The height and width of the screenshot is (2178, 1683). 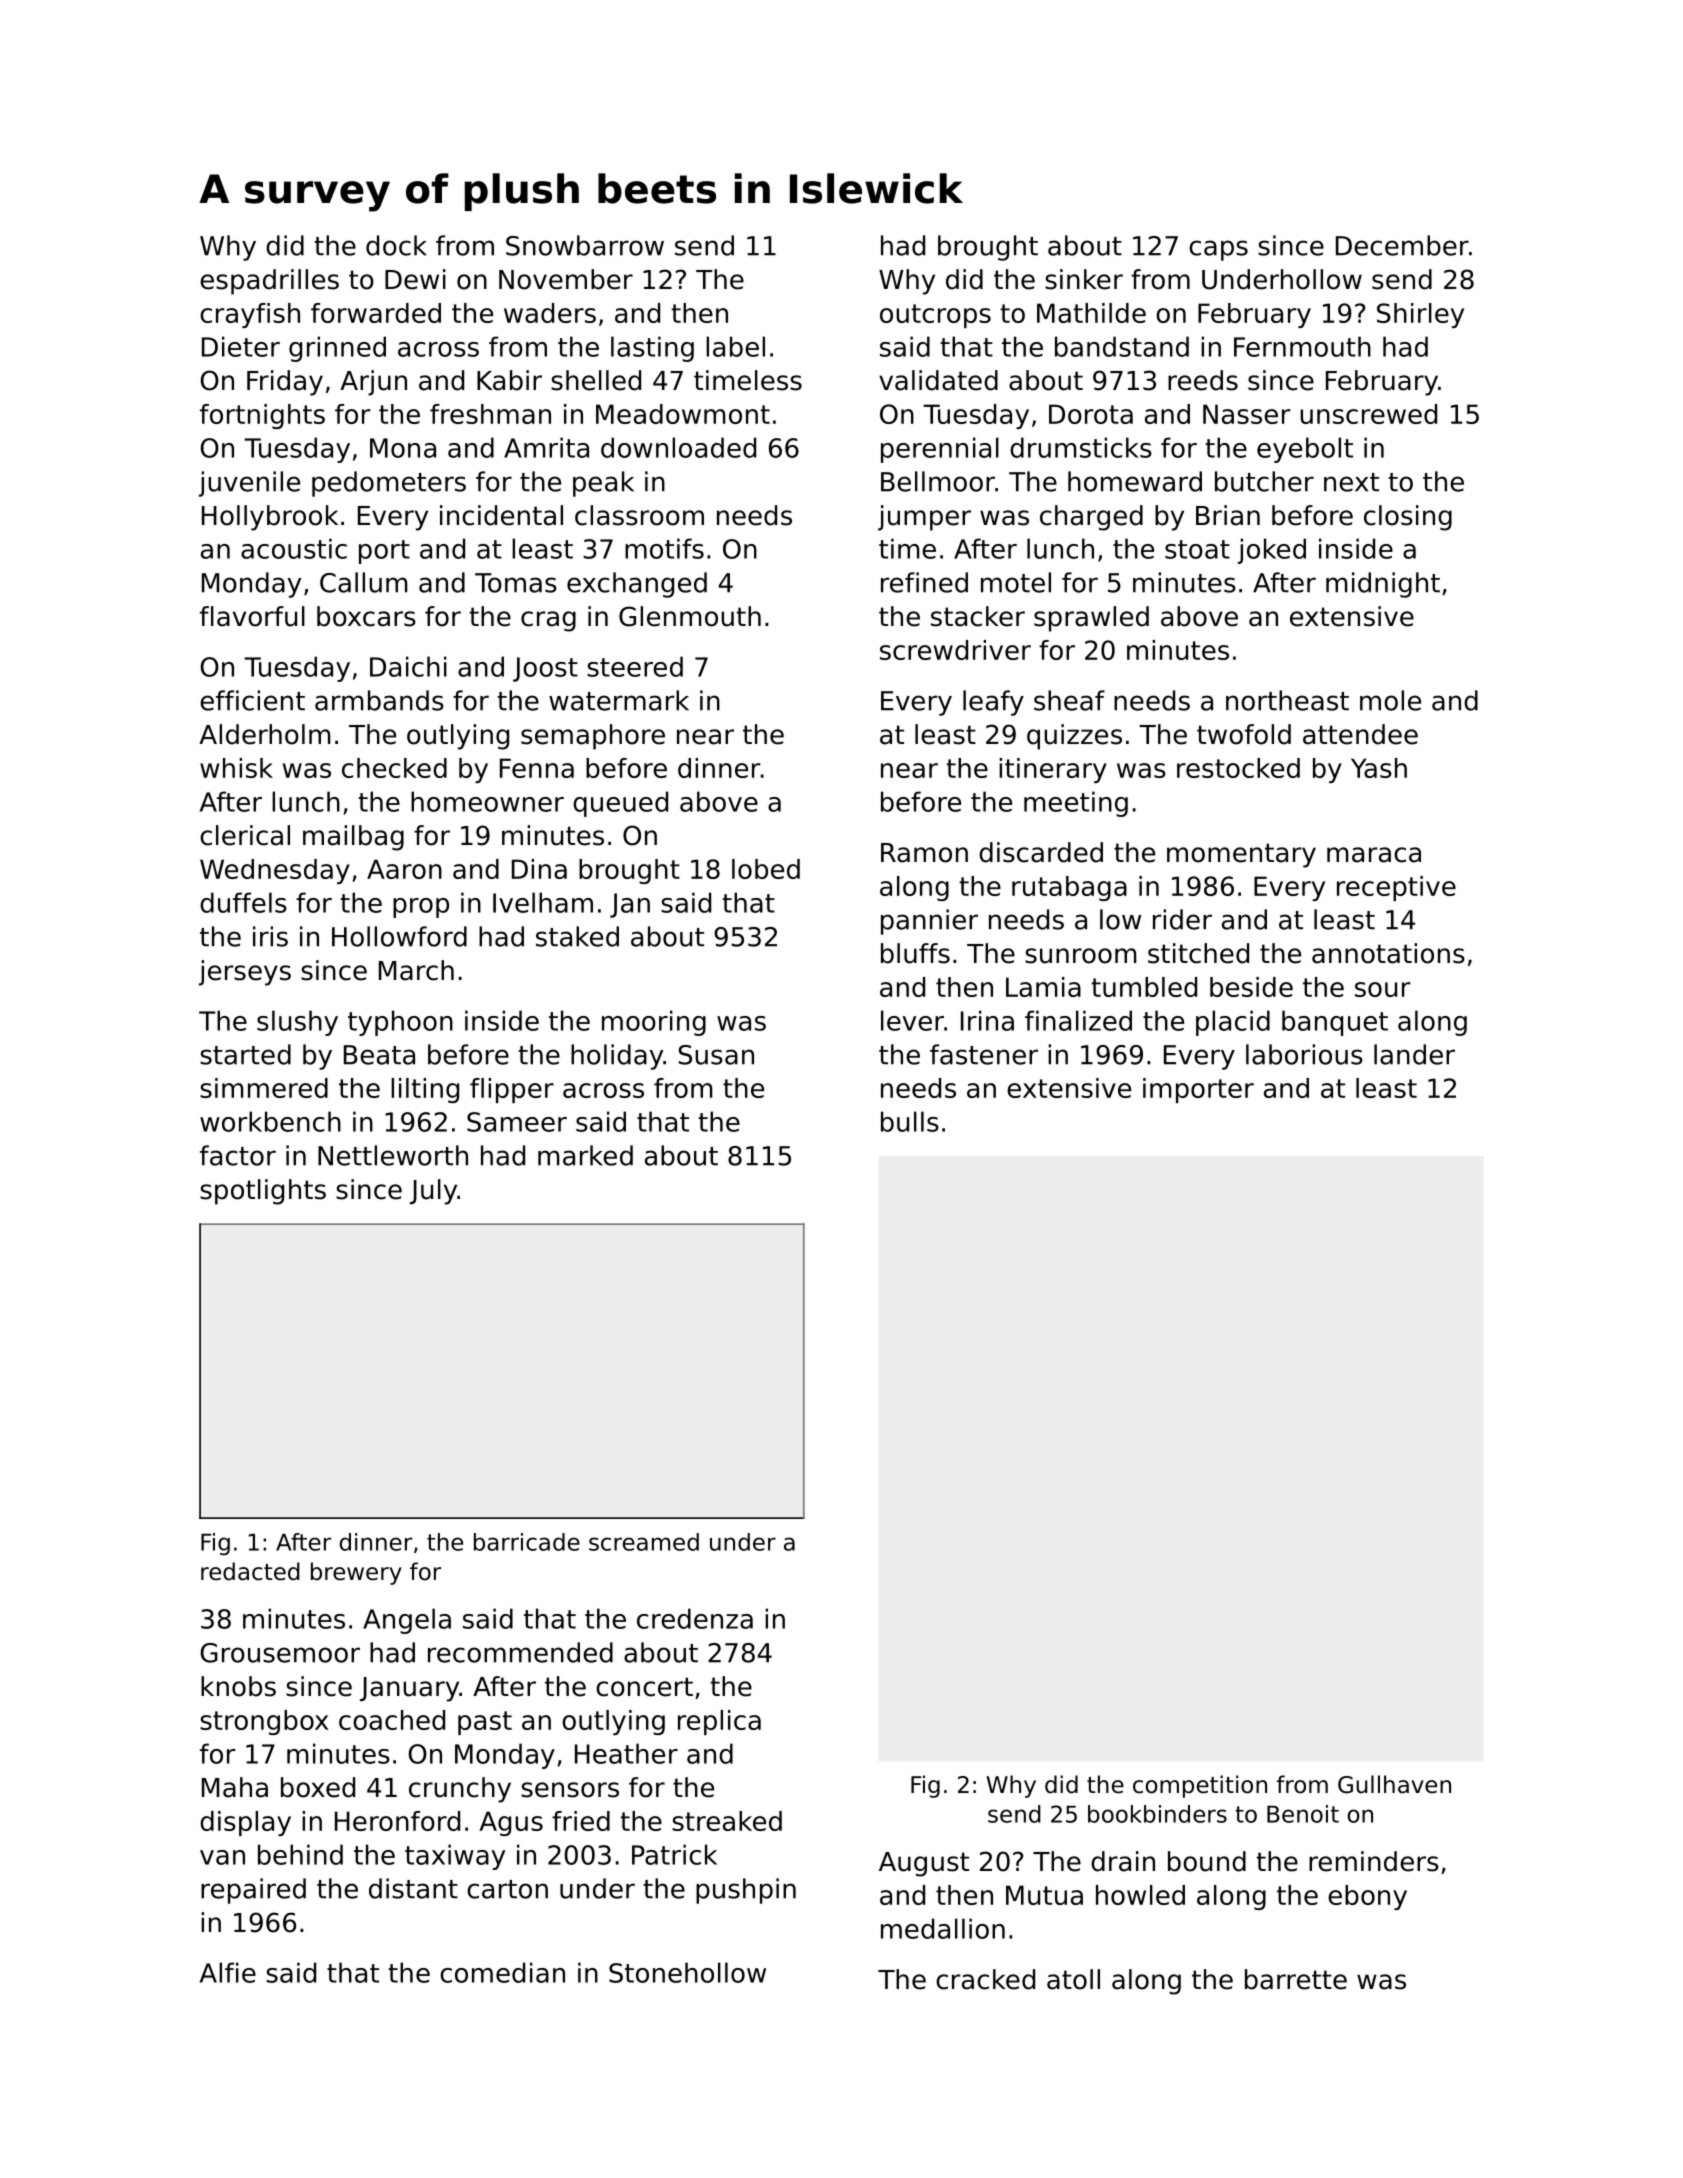 I want to click on lever, so click(x=912, y=1020).
